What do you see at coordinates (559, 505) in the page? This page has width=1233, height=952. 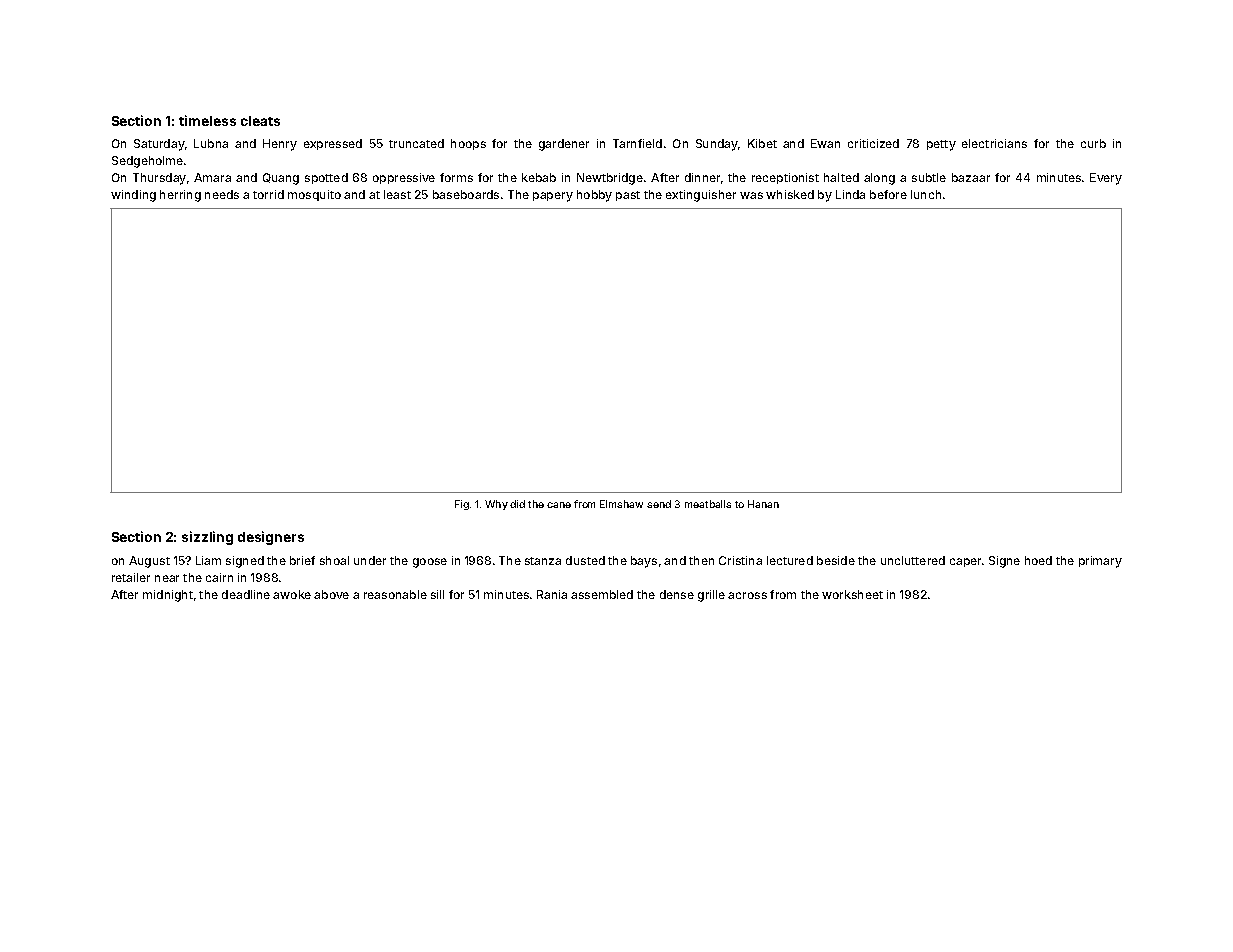 I see `cane` at bounding box center [559, 505].
